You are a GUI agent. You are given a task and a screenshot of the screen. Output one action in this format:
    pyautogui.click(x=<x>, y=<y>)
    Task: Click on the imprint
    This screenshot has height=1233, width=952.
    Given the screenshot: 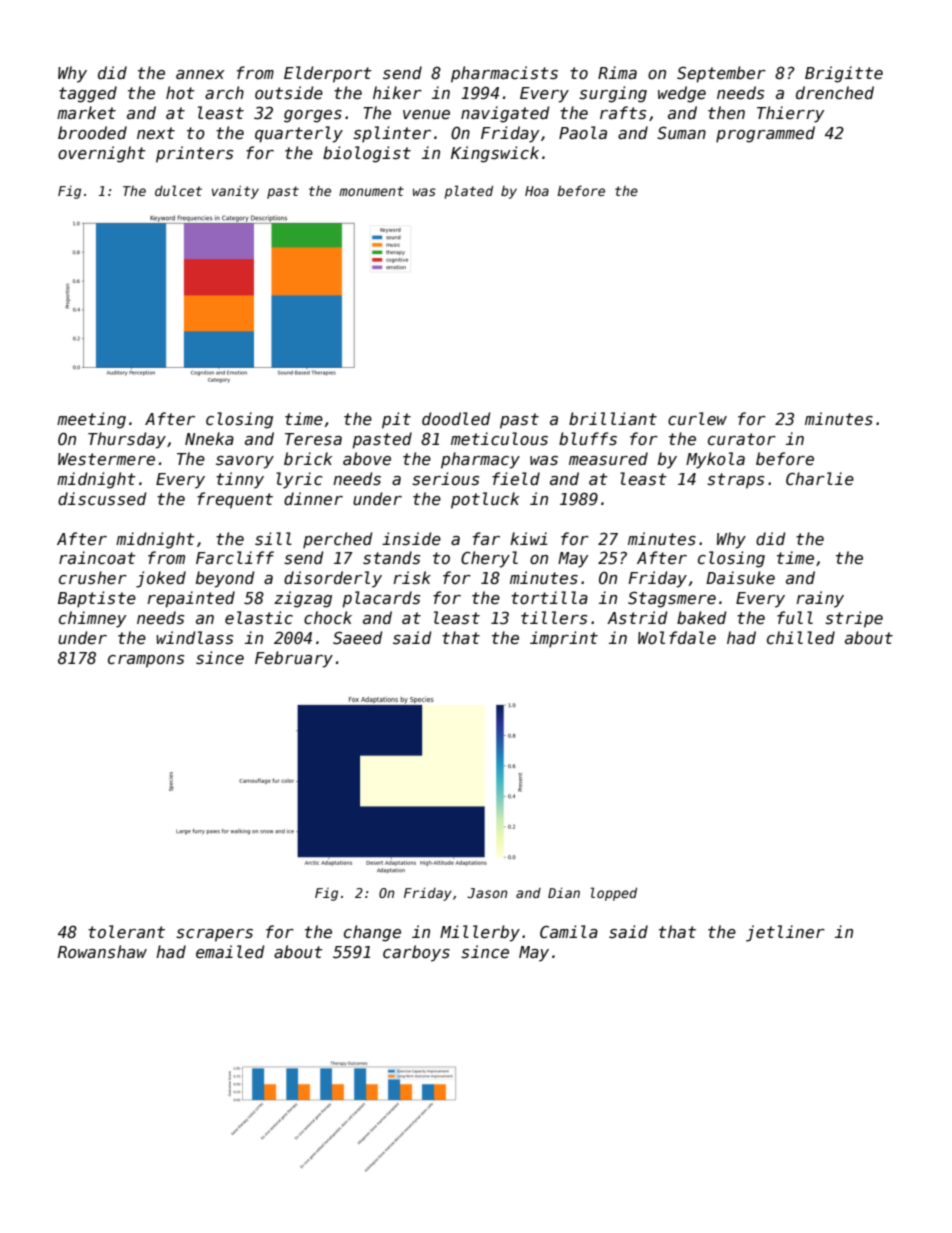 What is the action you would take?
    pyautogui.click(x=564, y=639)
